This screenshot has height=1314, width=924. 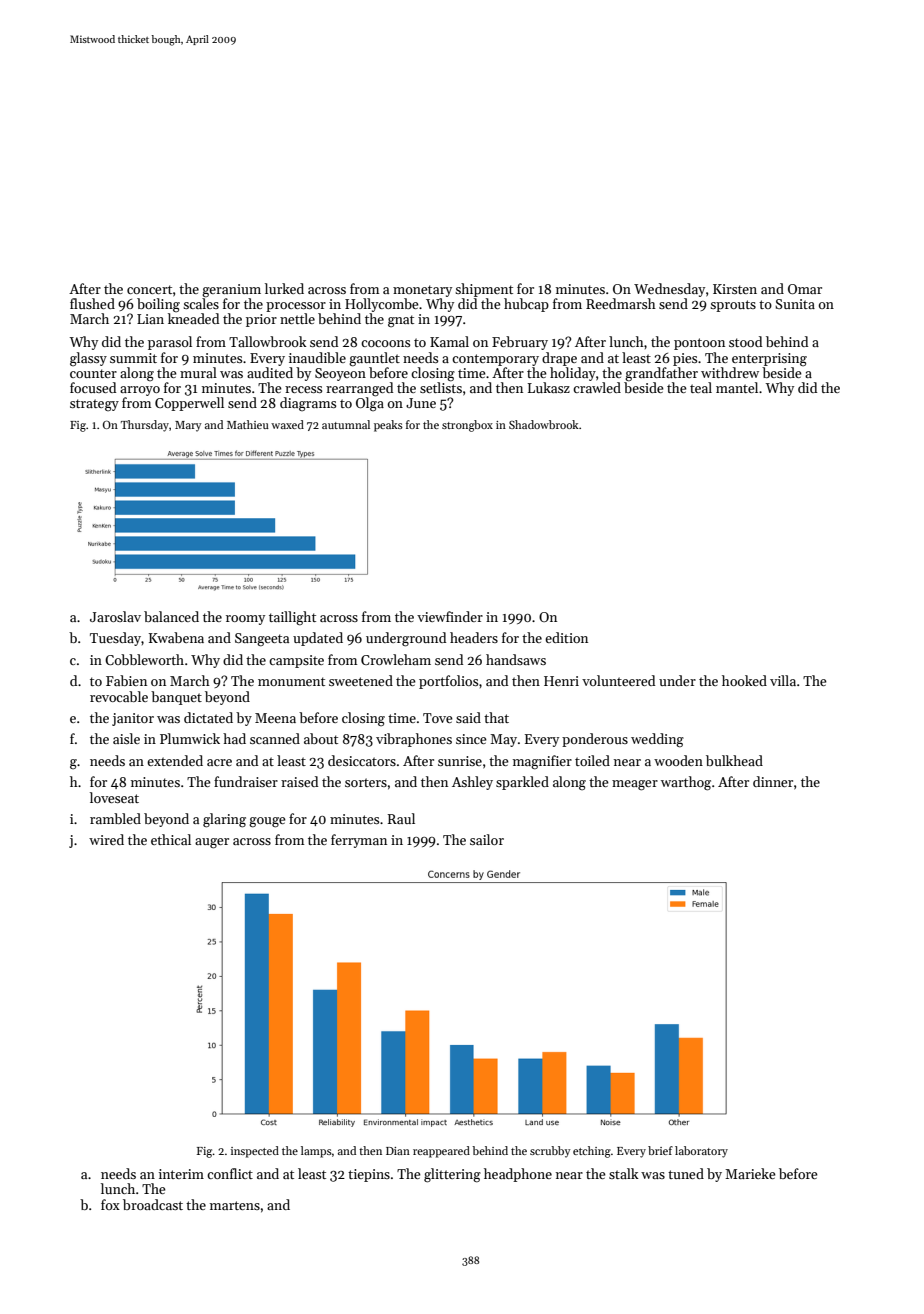 I want to click on pontoon, so click(x=699, y=344).
